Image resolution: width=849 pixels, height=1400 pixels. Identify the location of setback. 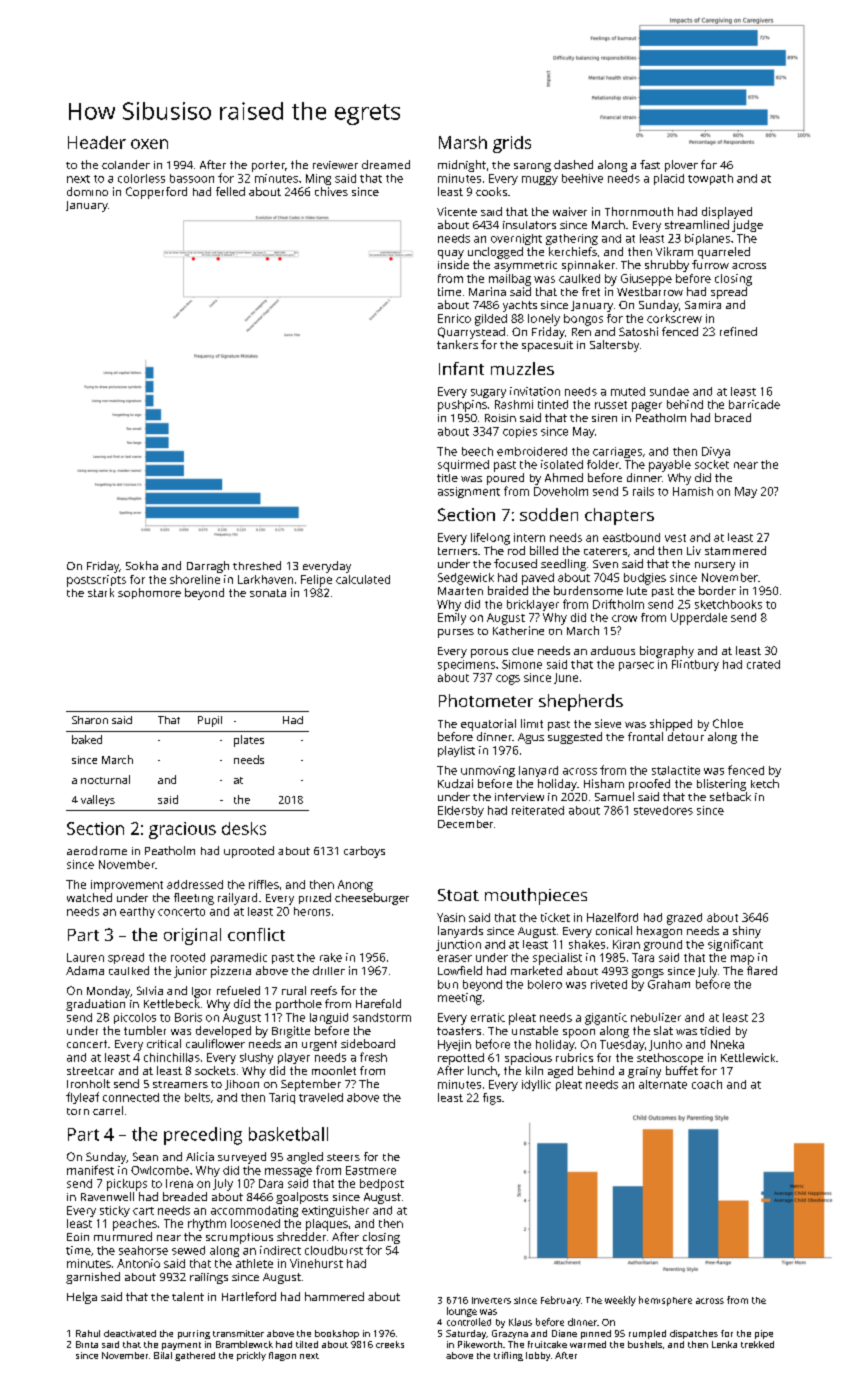
(730, 796).
